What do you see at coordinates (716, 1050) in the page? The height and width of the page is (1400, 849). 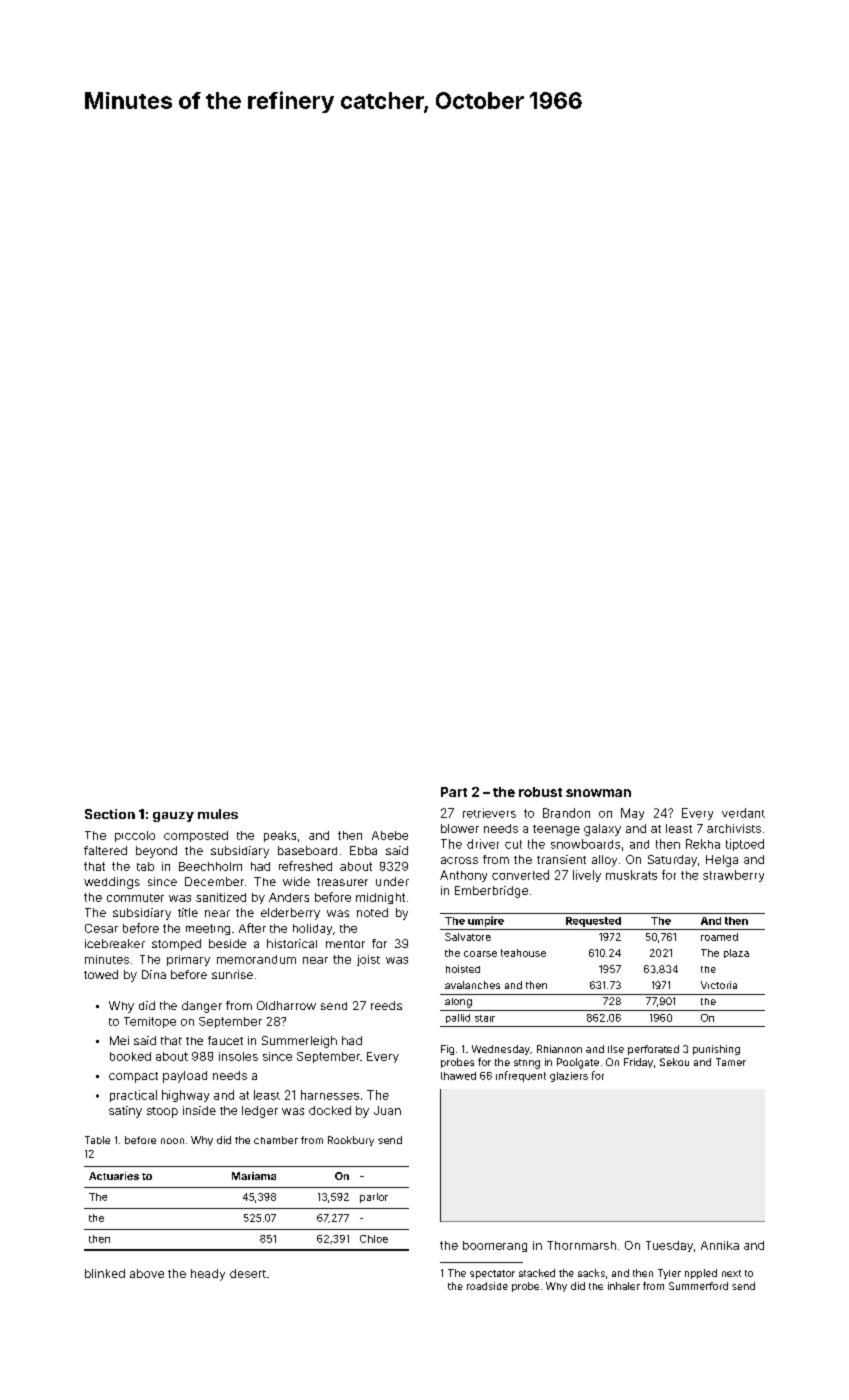 I see `punishing` at bounding box center [716, 1050].
